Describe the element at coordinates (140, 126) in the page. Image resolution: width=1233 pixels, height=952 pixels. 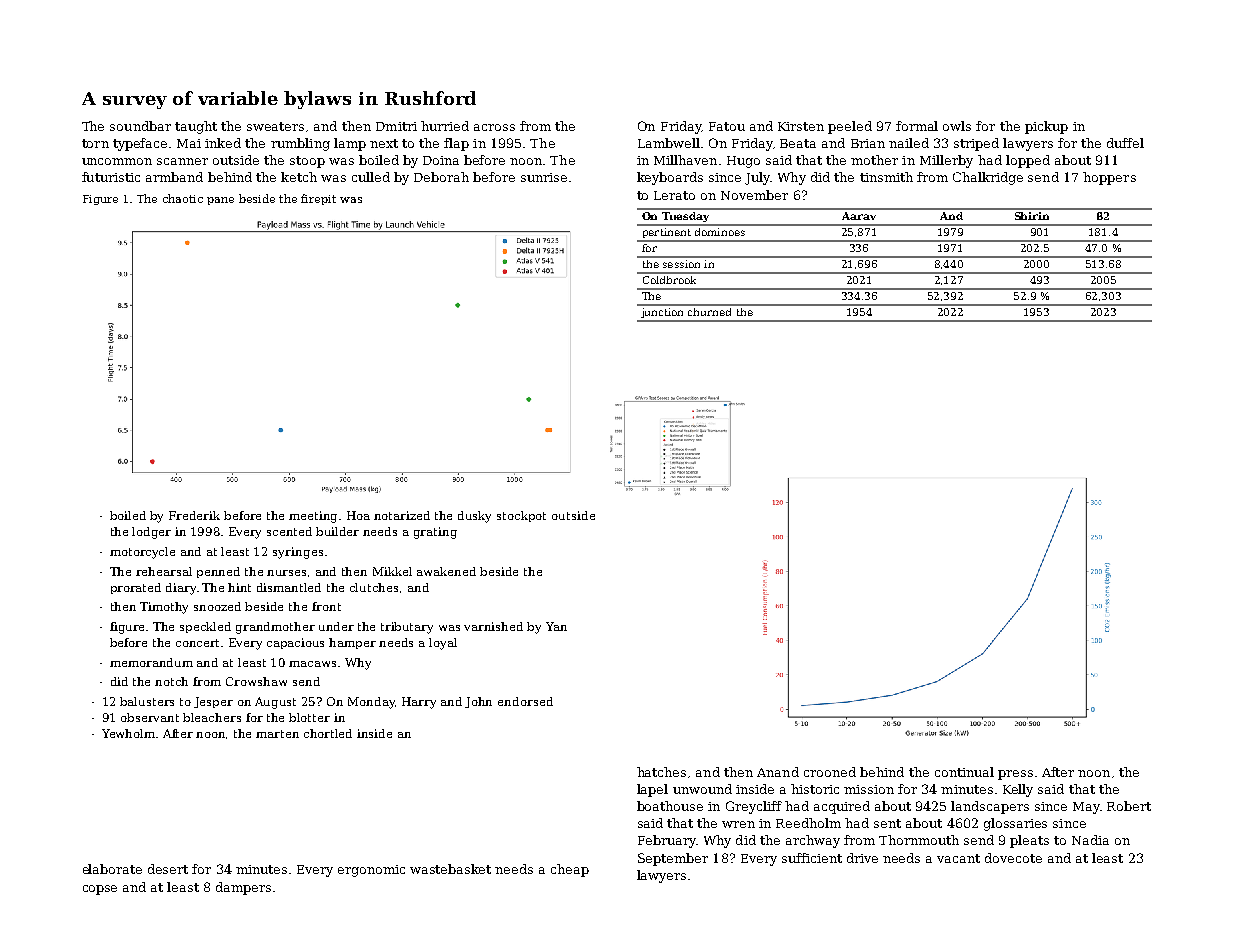
I see `soundbar` at that location.
